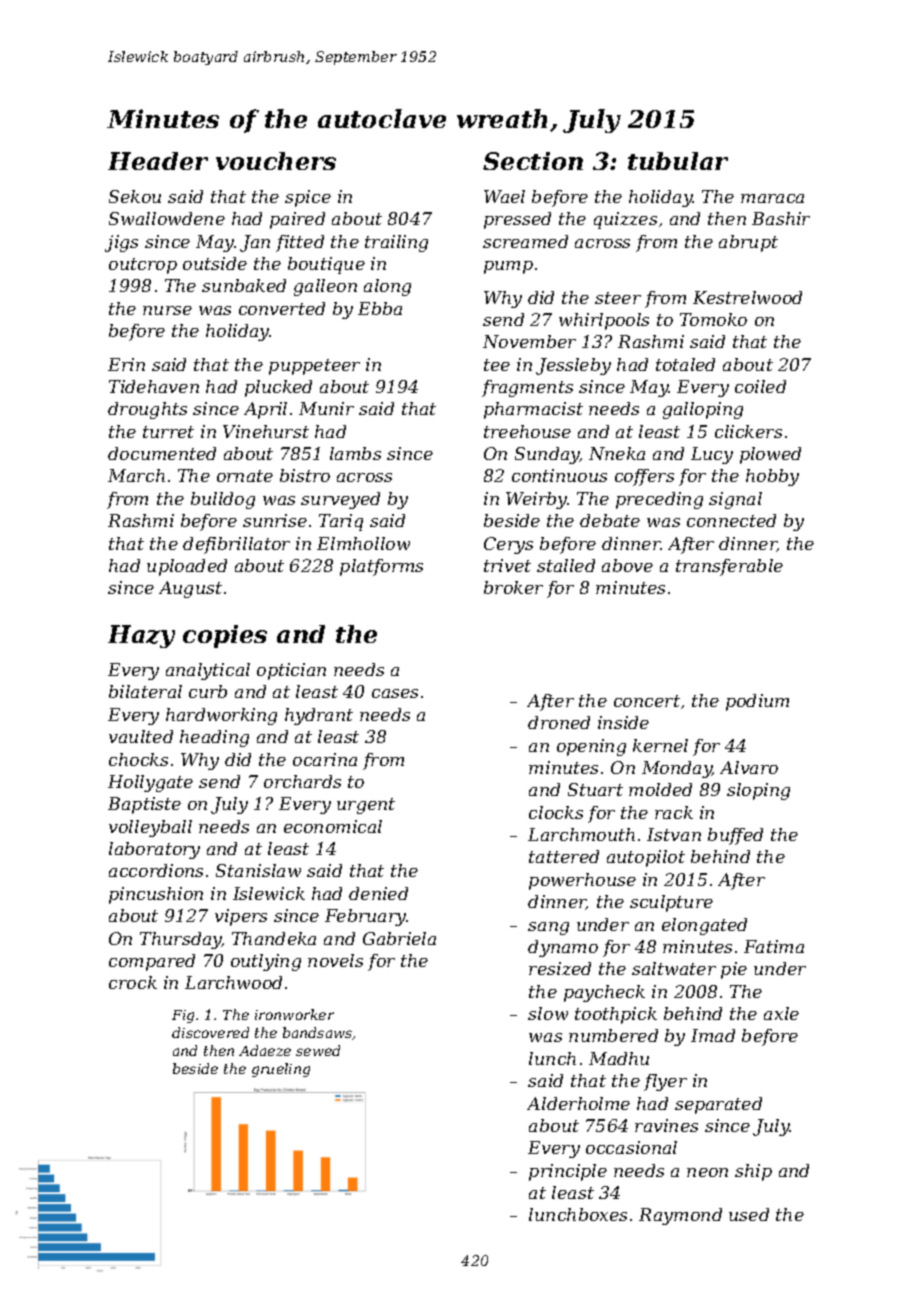 The height and width of the screenshot is (1308, 924). What do you see at coordinates (513, 587) in the screenshot?
I see `broker` at bounding box center [513, 587].
